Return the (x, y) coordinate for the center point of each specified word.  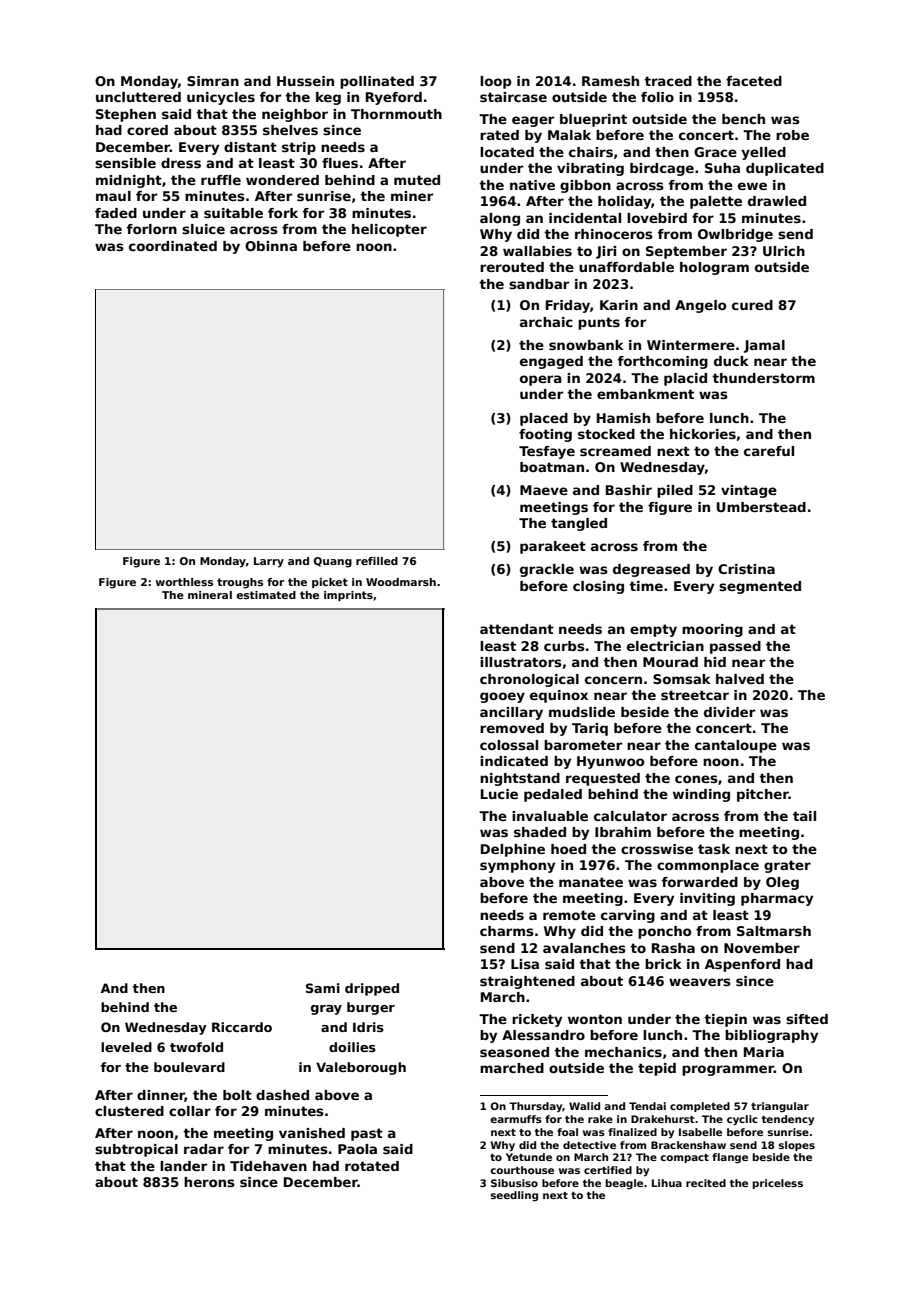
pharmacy (777, 899)
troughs (240, 583)
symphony (517, 866)
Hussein (305, 81)
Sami (323, 988)
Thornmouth (396, 114)
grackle (547, 570)
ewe (752, 186)
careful (769, 451)
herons (209, 1182)
